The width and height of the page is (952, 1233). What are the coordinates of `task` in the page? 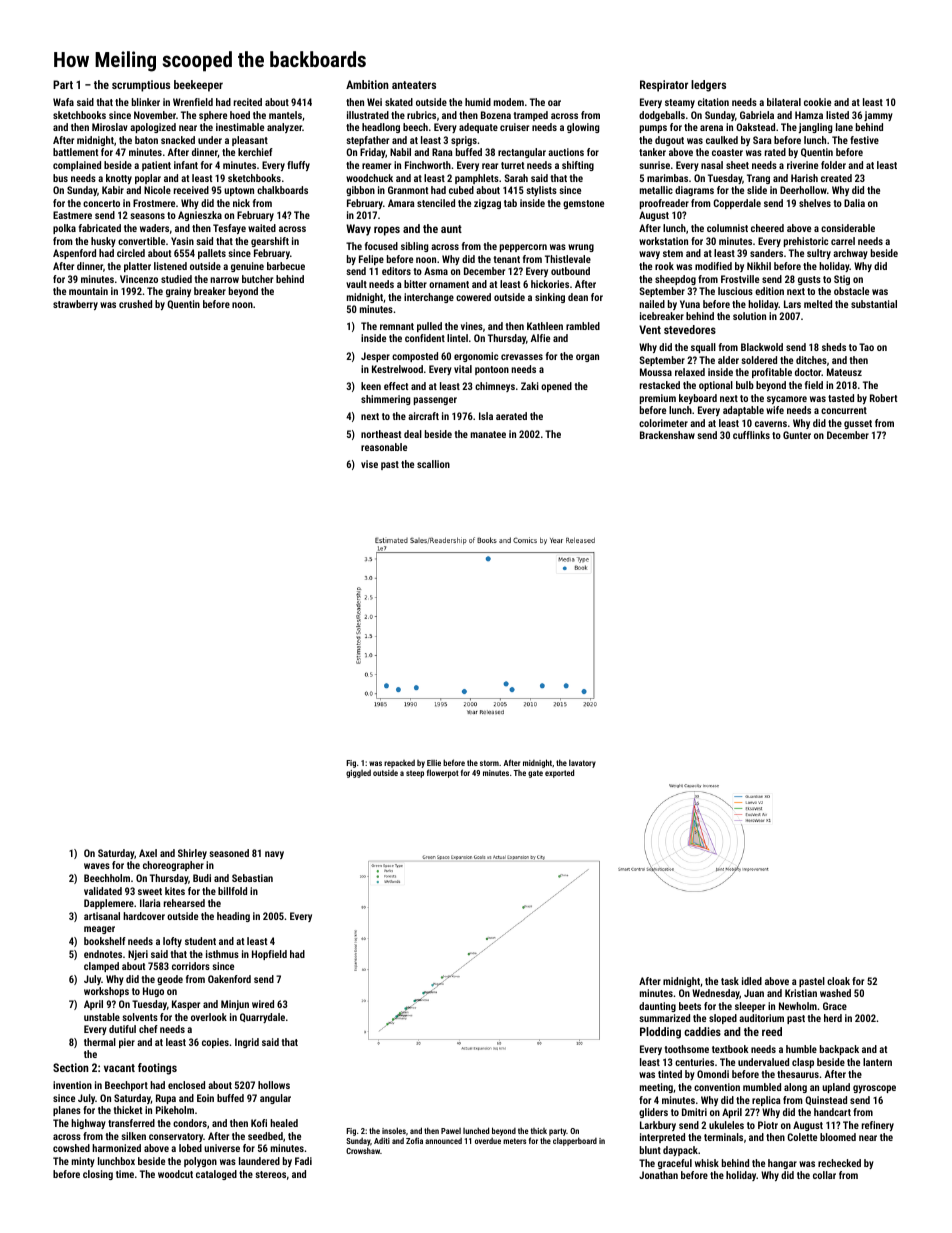 It's located at (730, 981).
